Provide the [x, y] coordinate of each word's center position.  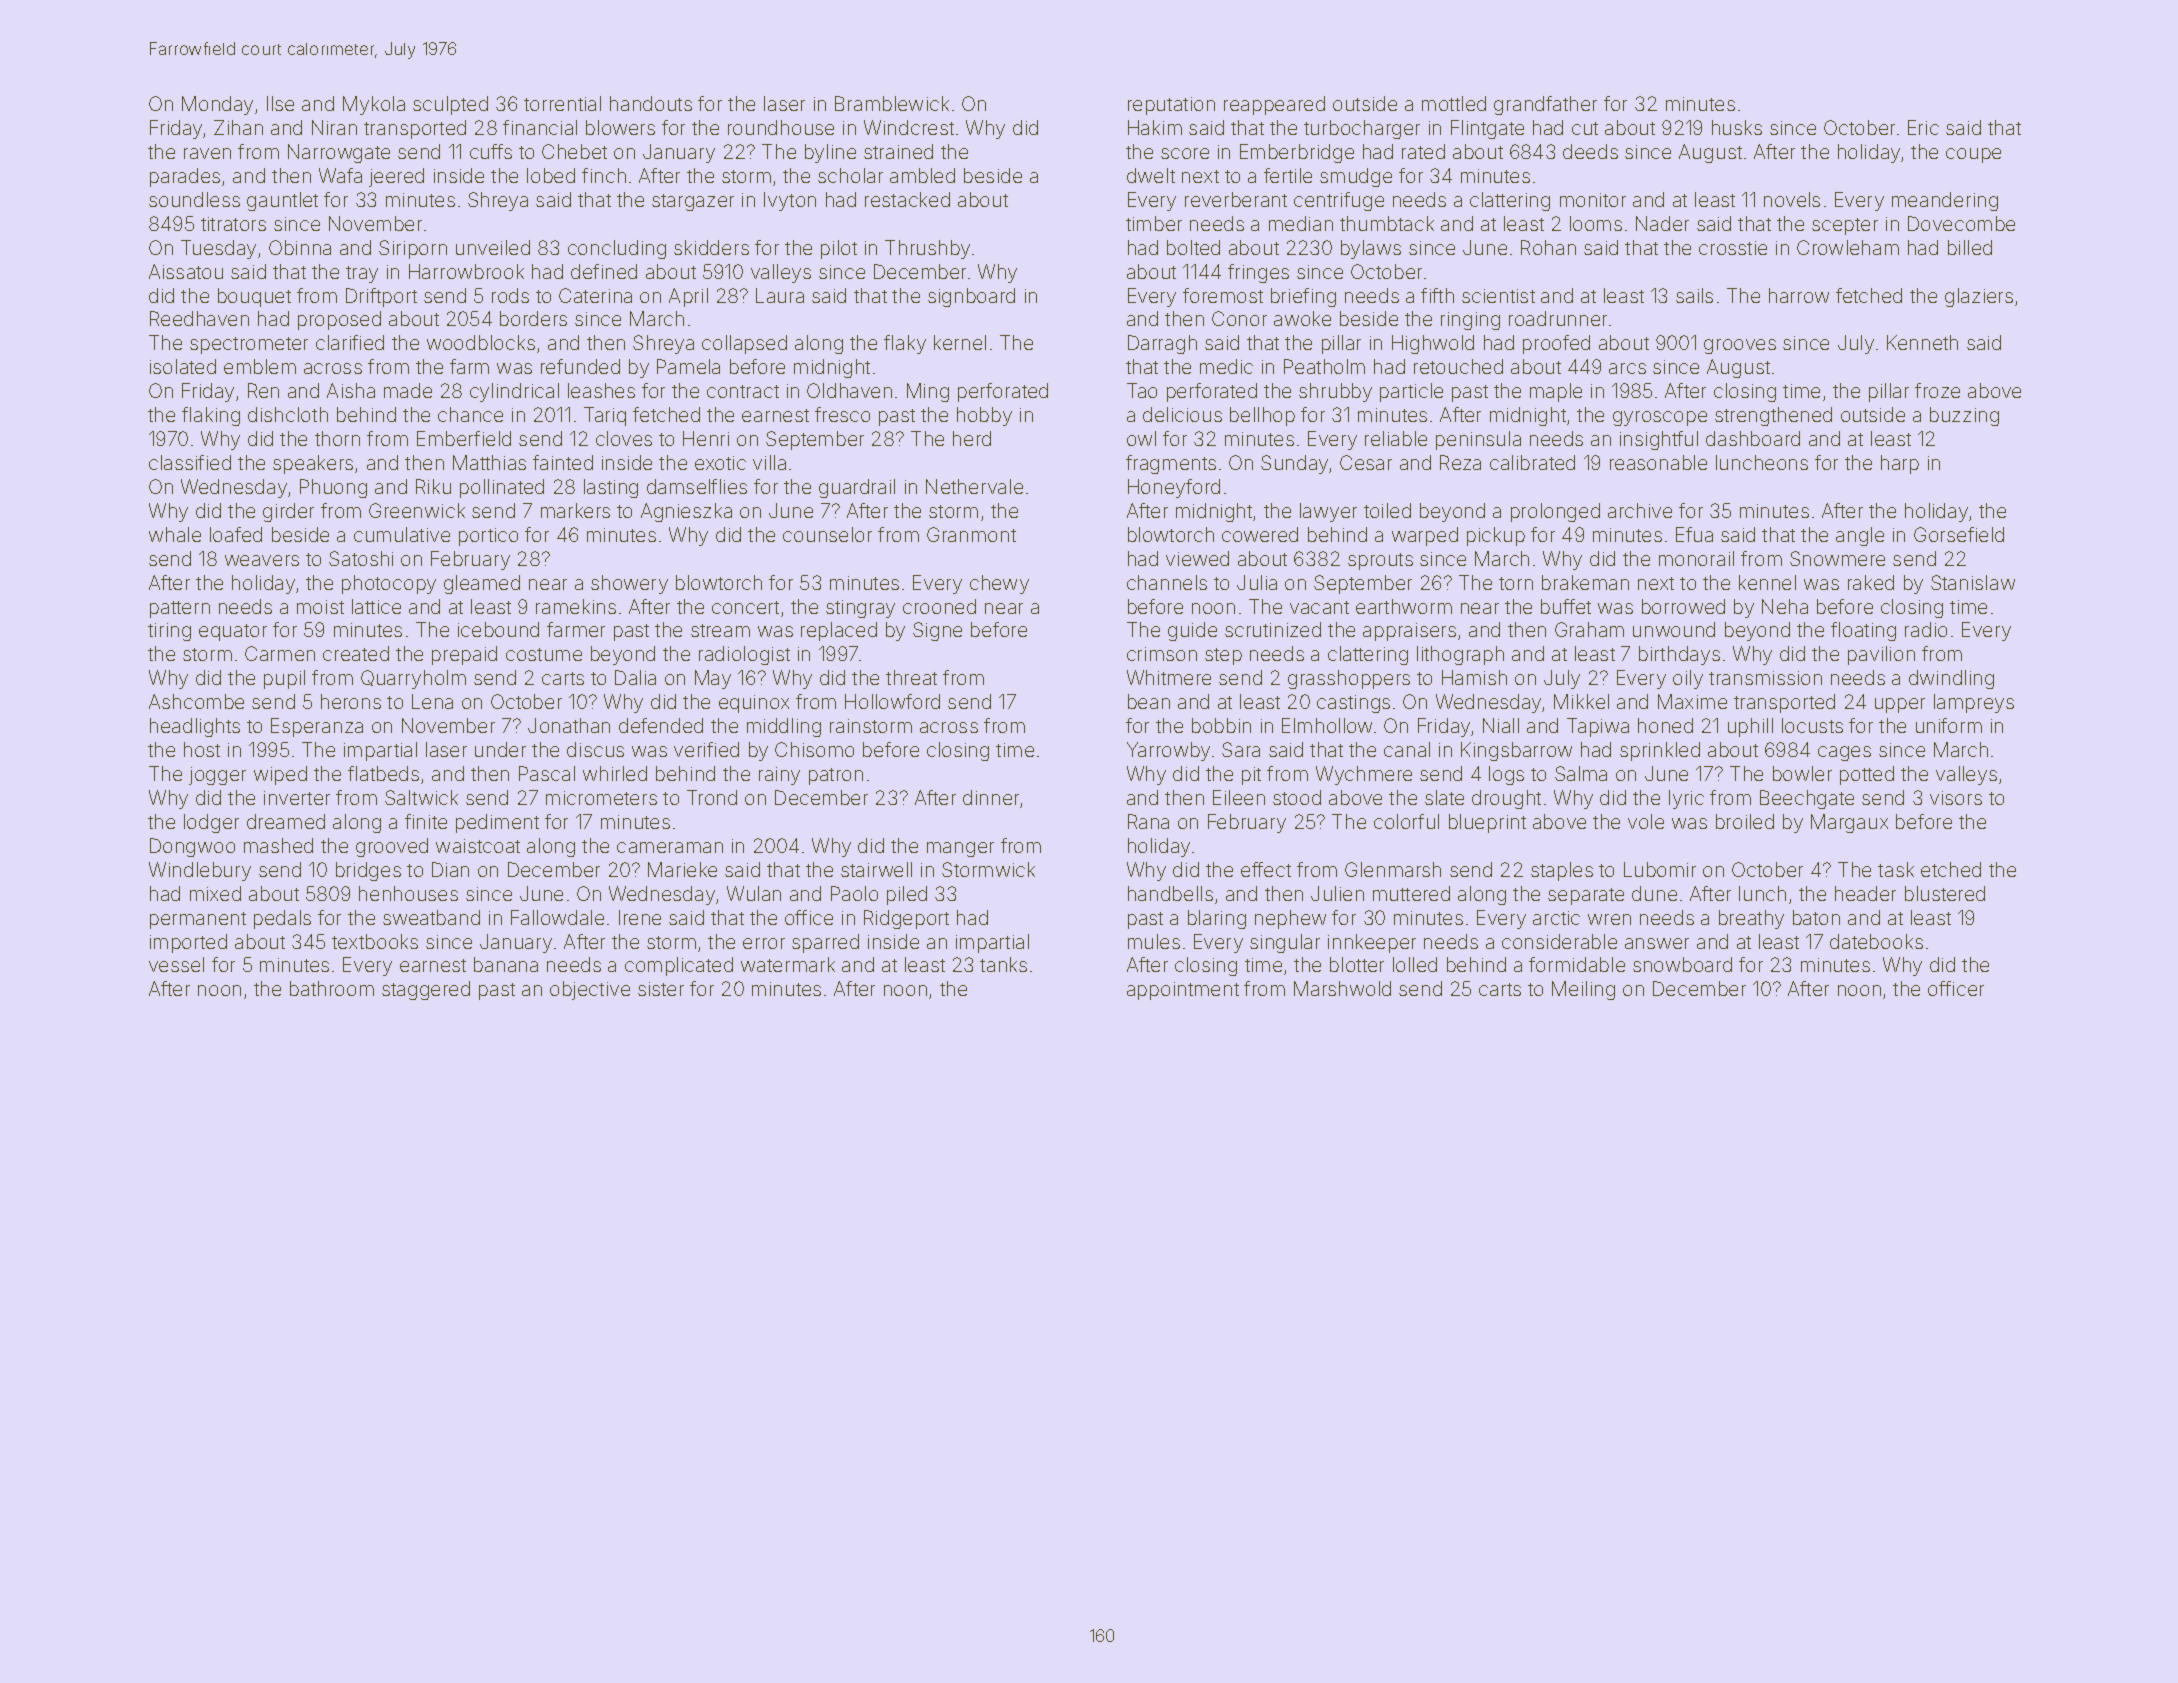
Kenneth [1922, 342]
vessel [176, 964]
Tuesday [218, 249]
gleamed [482, 584]
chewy [999, 584]
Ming [928, 392]
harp [1900, 464]
